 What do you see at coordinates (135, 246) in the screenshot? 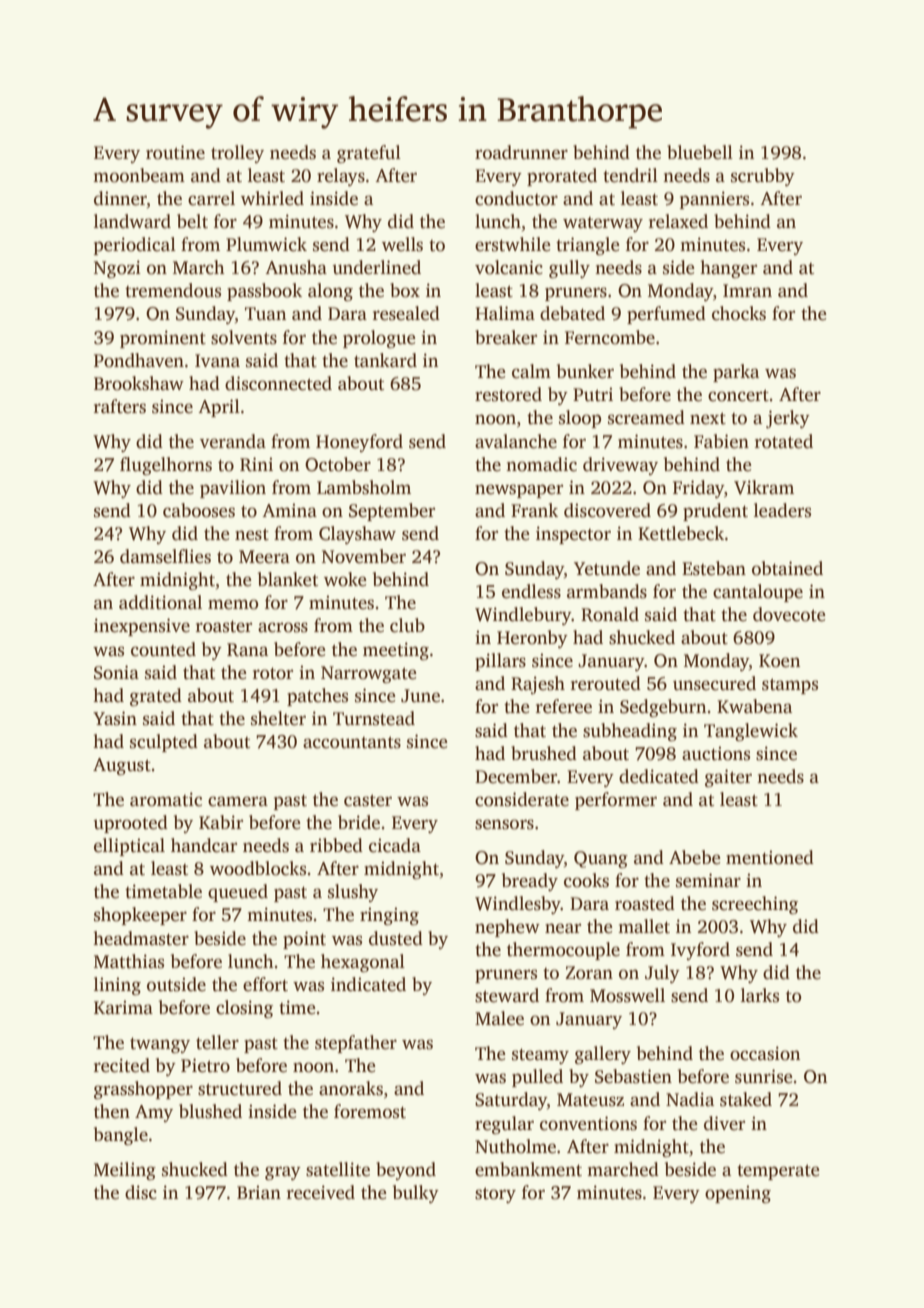
I see `periodical` at bounding box center [135, 246].
